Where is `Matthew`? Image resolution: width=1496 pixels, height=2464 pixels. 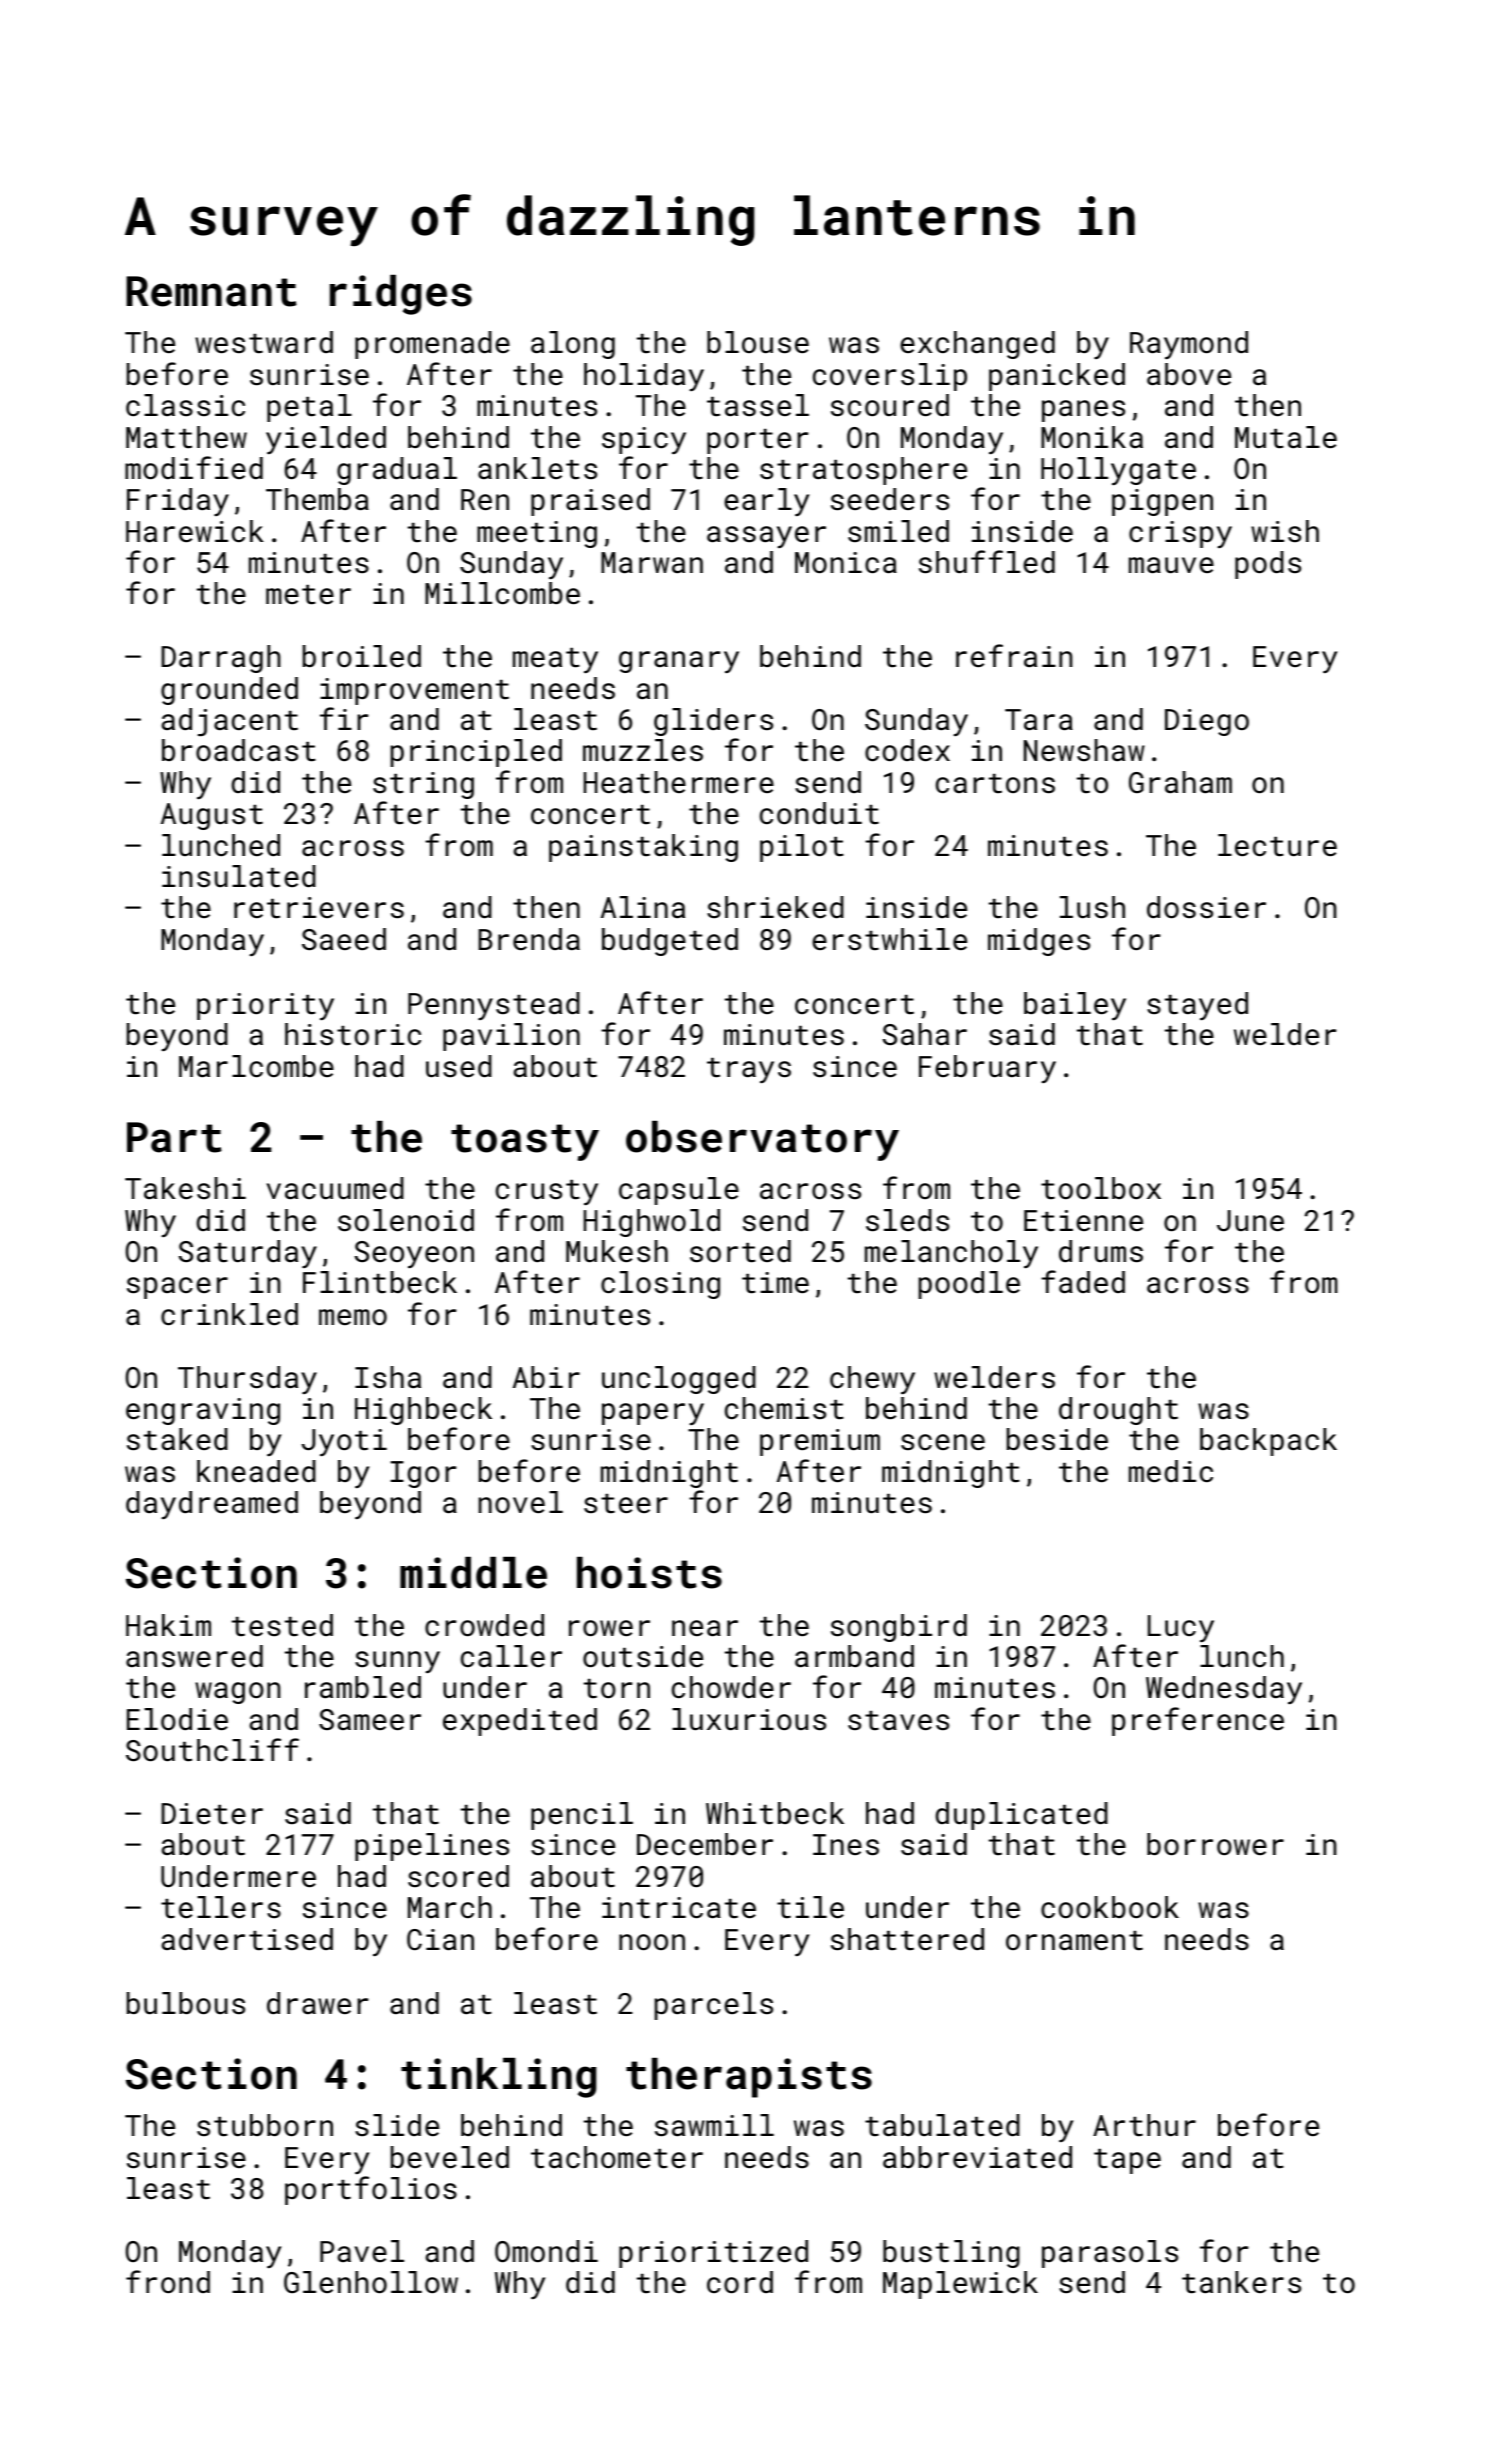
Matthew is located at coordinates (186, 437).
